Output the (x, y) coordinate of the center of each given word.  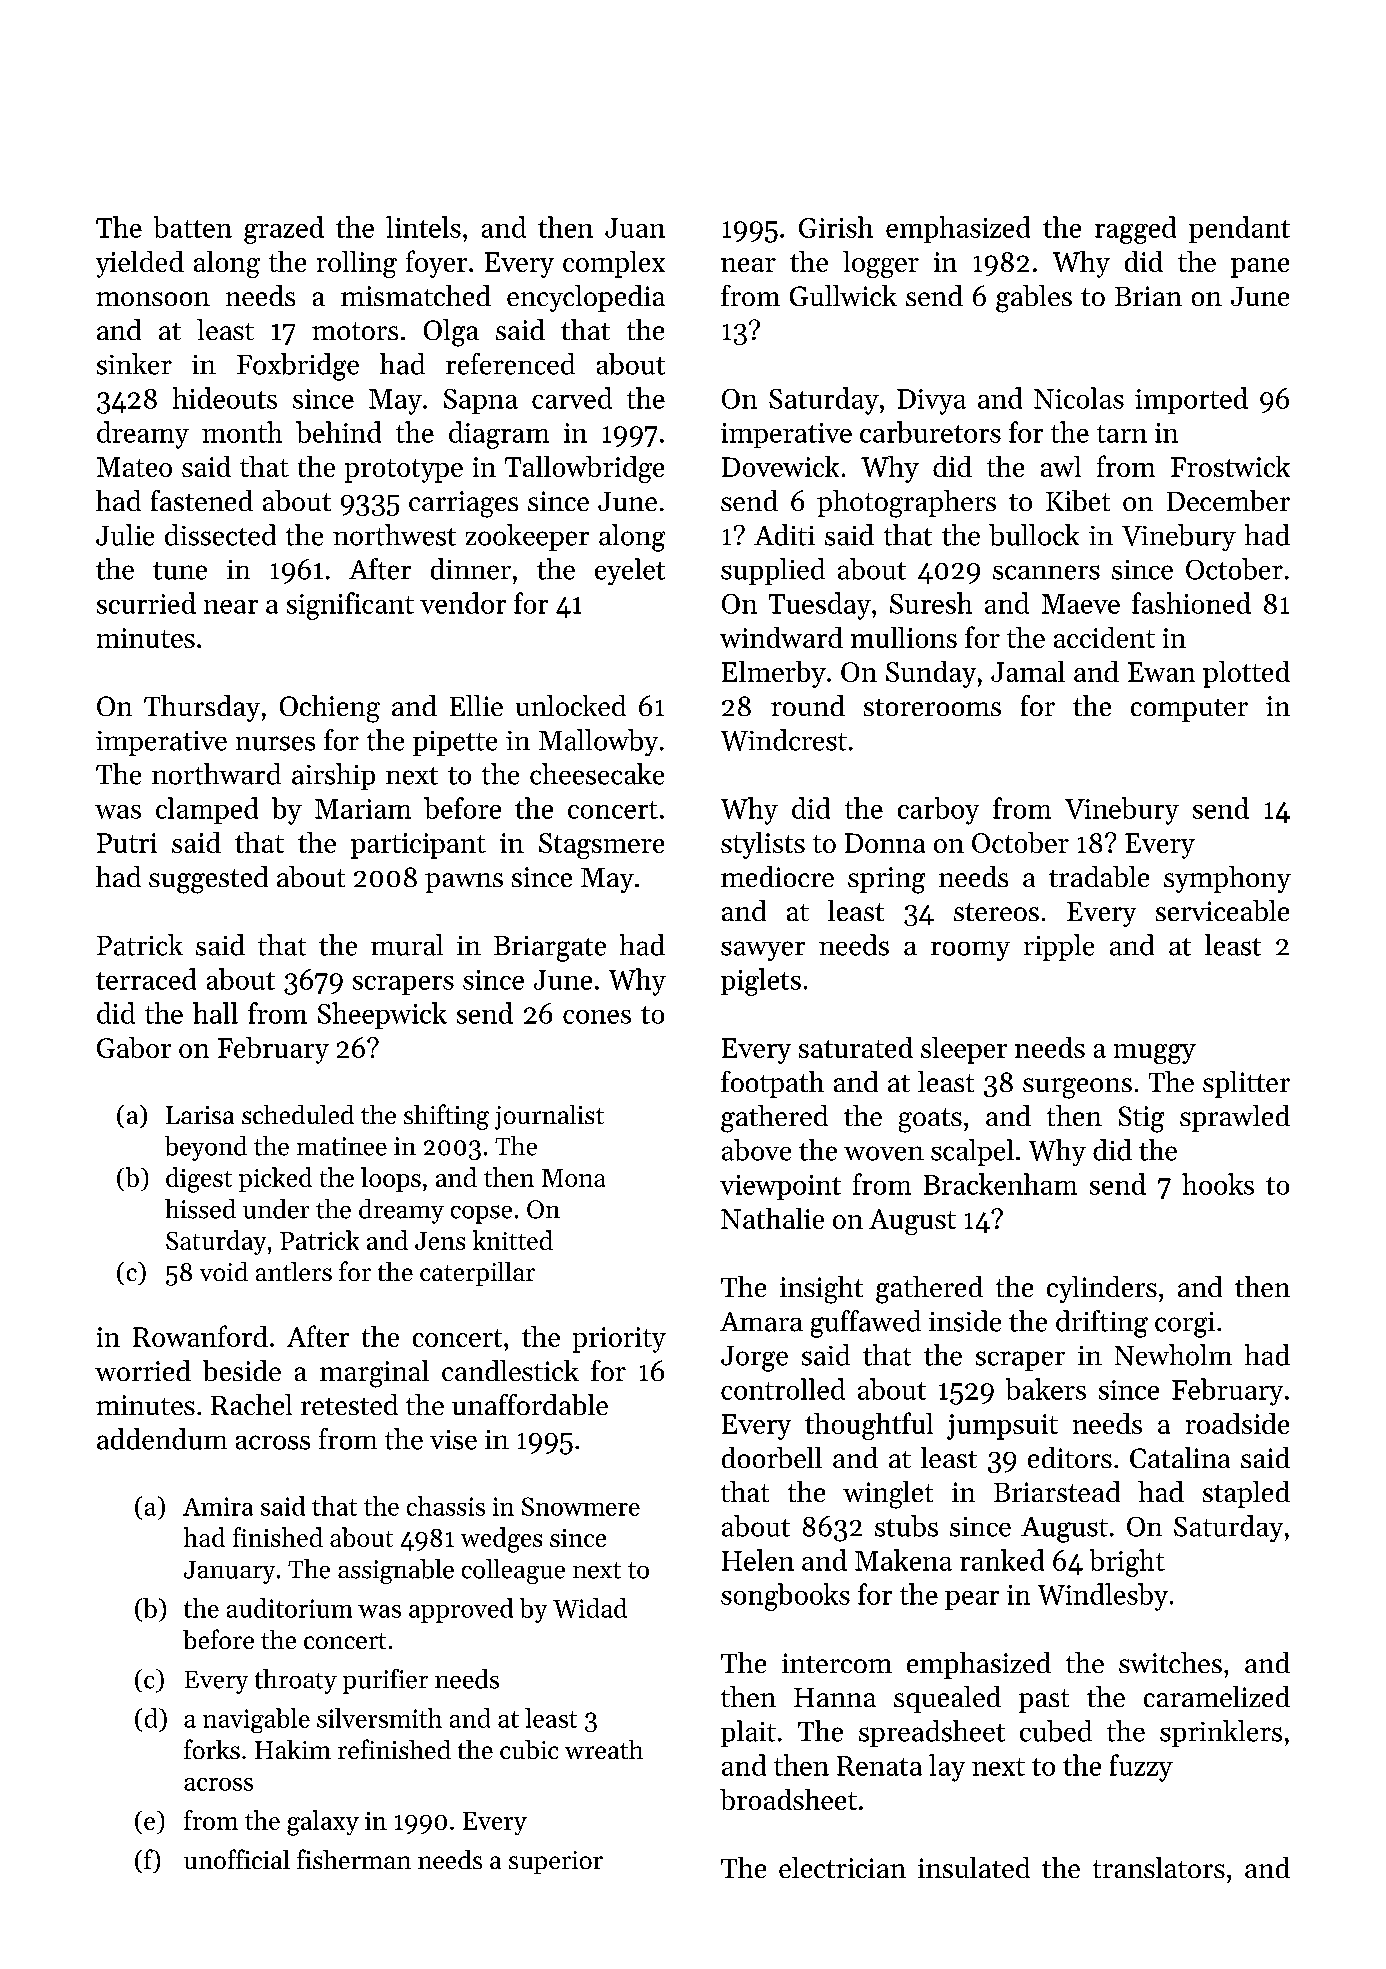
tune (180, 571)
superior (556, 1862)
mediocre (777, 876)
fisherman (354, 1859)
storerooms (932, 707)
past (1044, 1701)
